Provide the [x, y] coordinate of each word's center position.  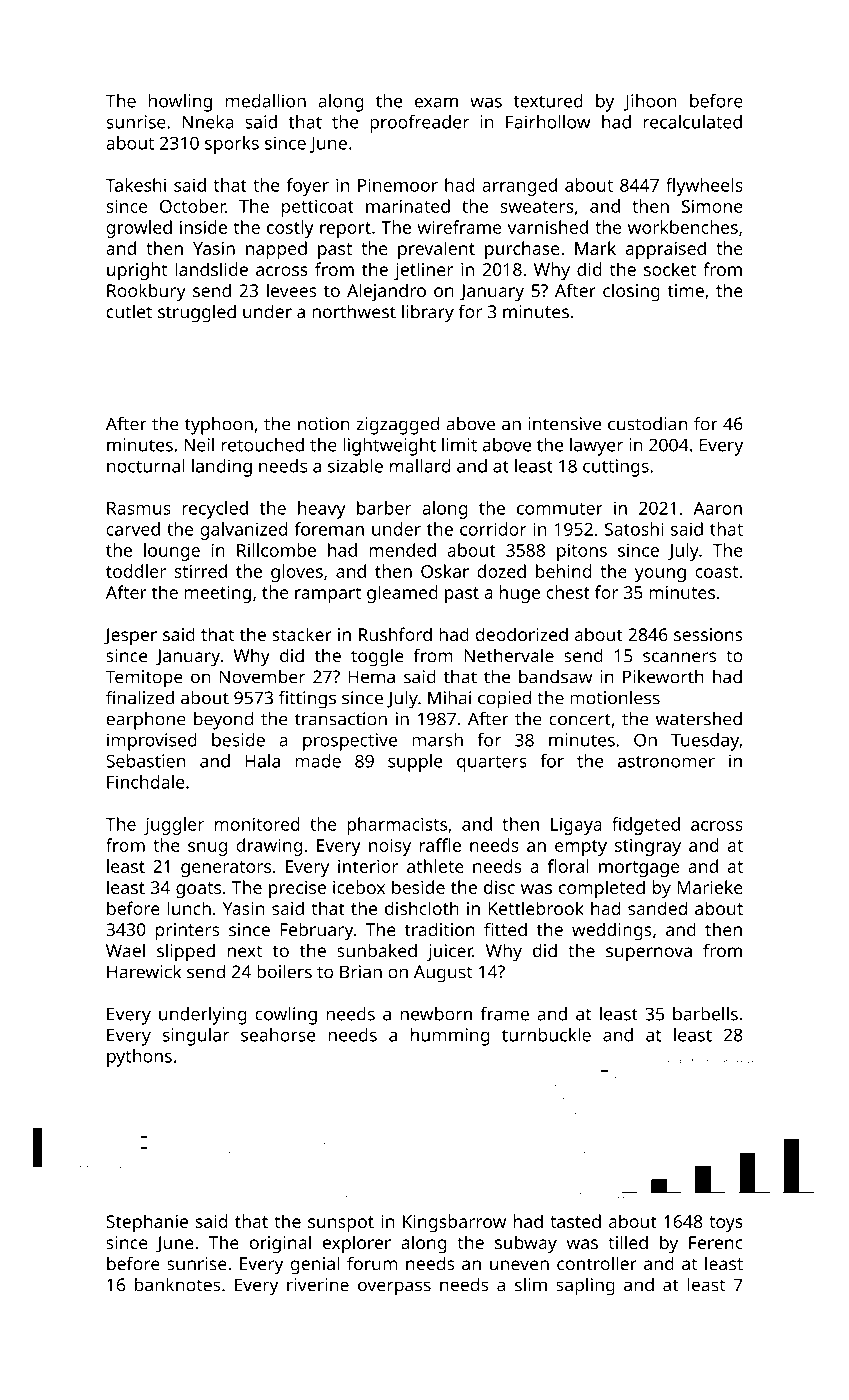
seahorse [278, 1035]
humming [450, 1037]
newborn [436, 1014]
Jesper [130, 637]
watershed [699, 719]
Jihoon [650, 102]
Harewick [144, 971]
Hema [371, 677]
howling [180, 103]
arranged [519, 187]
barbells [705, 1013]
